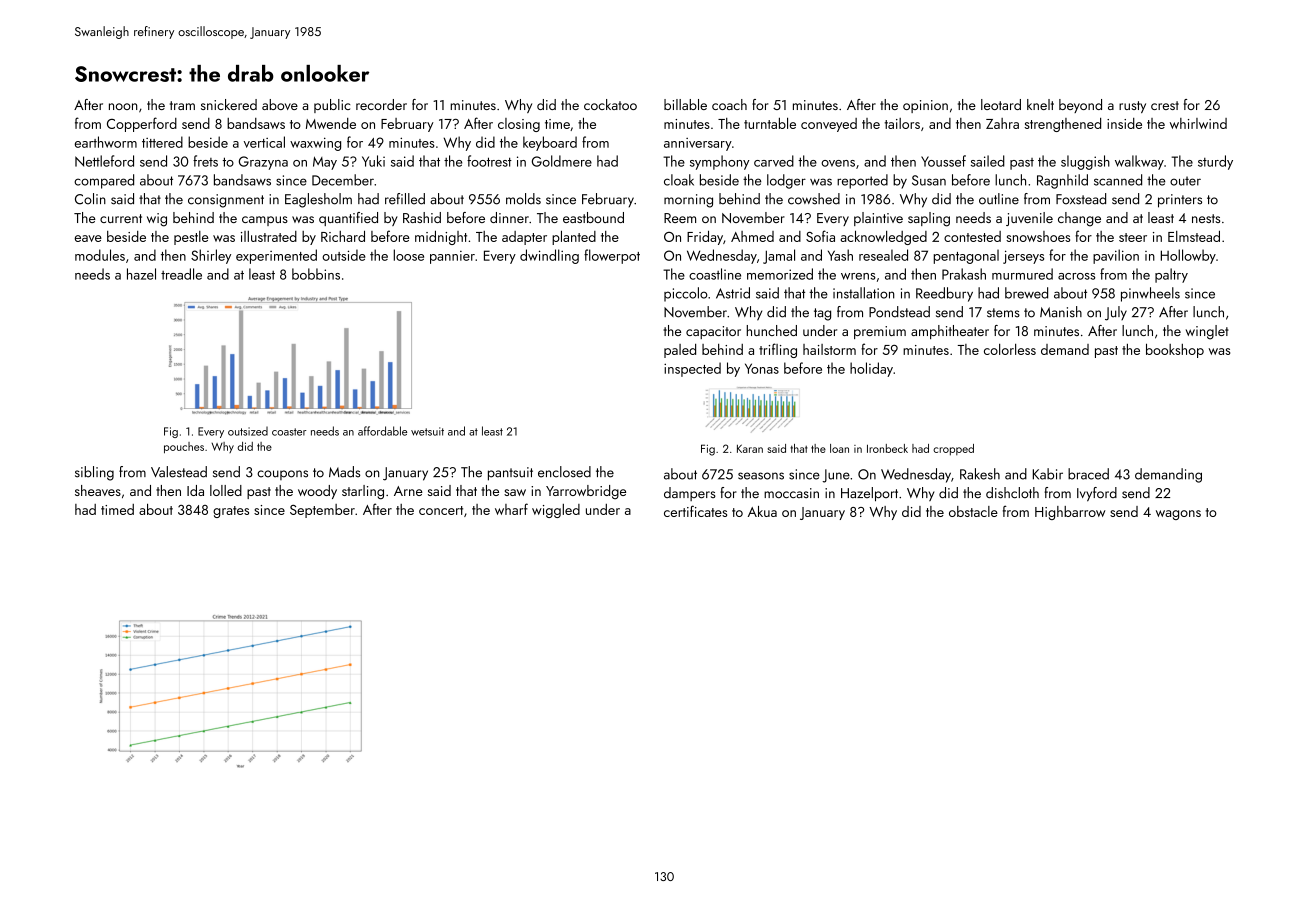 Image resolution: width=1308 pixels, height=924 pixels. I want to click on noon, so click(123, 106).
